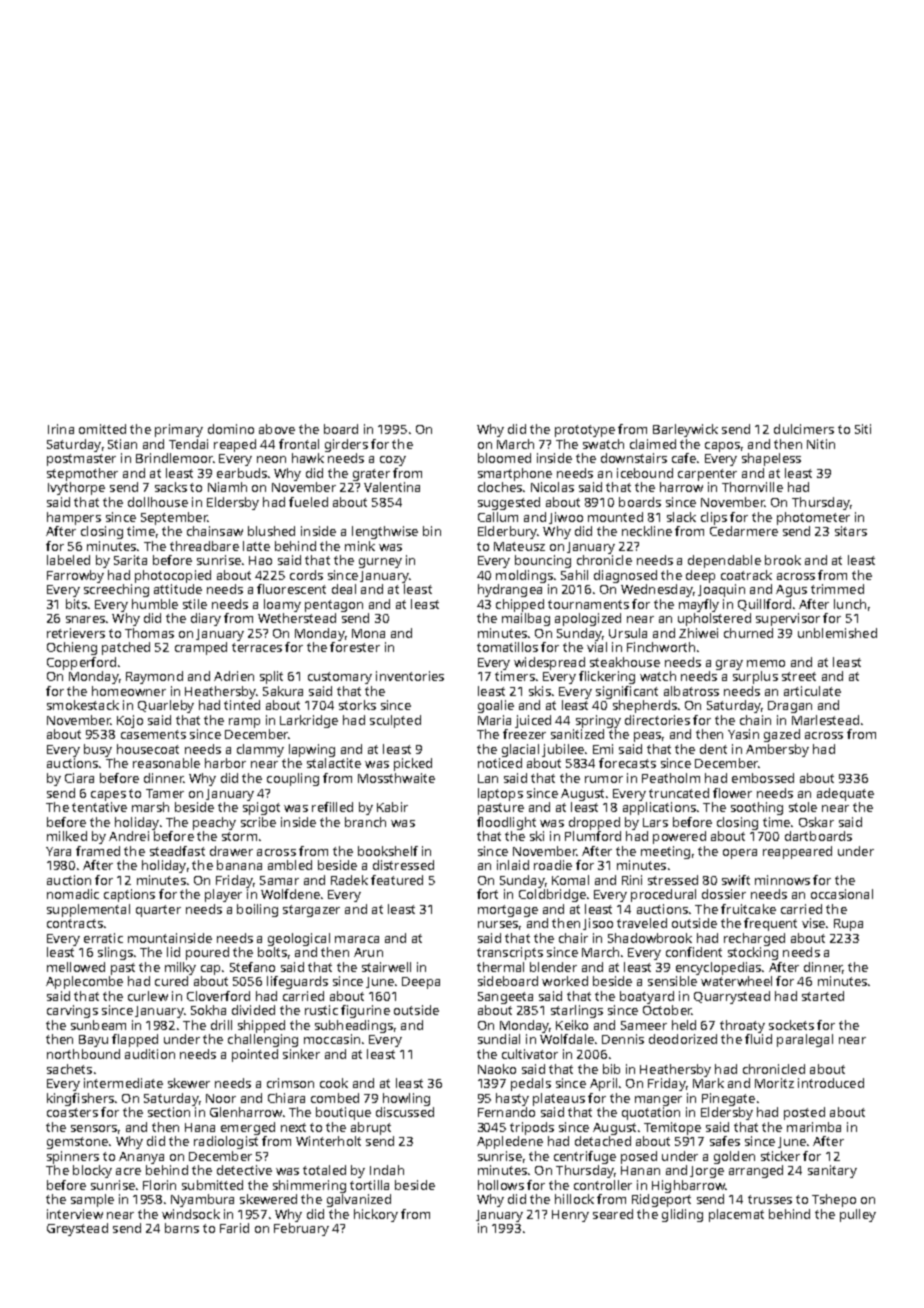 The width and height of the document is (924, 1308). Describe the element at coordinates (500, 763) in the document. I see `noticed` at that location.
